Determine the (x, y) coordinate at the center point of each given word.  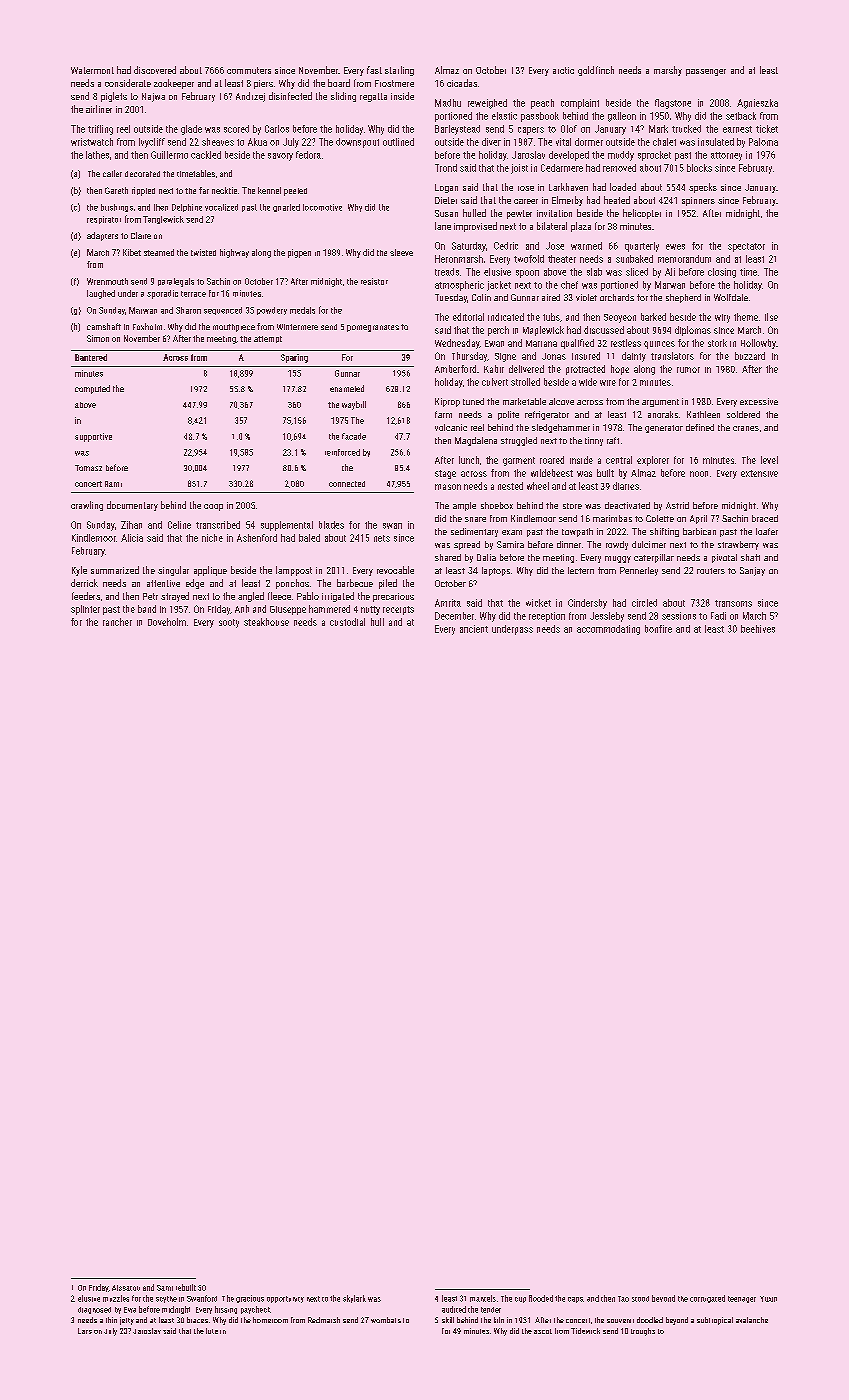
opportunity (285, 1299)
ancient (474, 629)
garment (519, 461)
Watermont (92, 70)
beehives (758, 629)
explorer (653, 461)
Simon (98, 338)
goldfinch (596, 71)
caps (575, 1300)
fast (374, 70)
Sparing (294, 358)
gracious (250, 1299)
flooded (541, 1298)
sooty (229, 623)
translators (672, 356)
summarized (115, 570)
